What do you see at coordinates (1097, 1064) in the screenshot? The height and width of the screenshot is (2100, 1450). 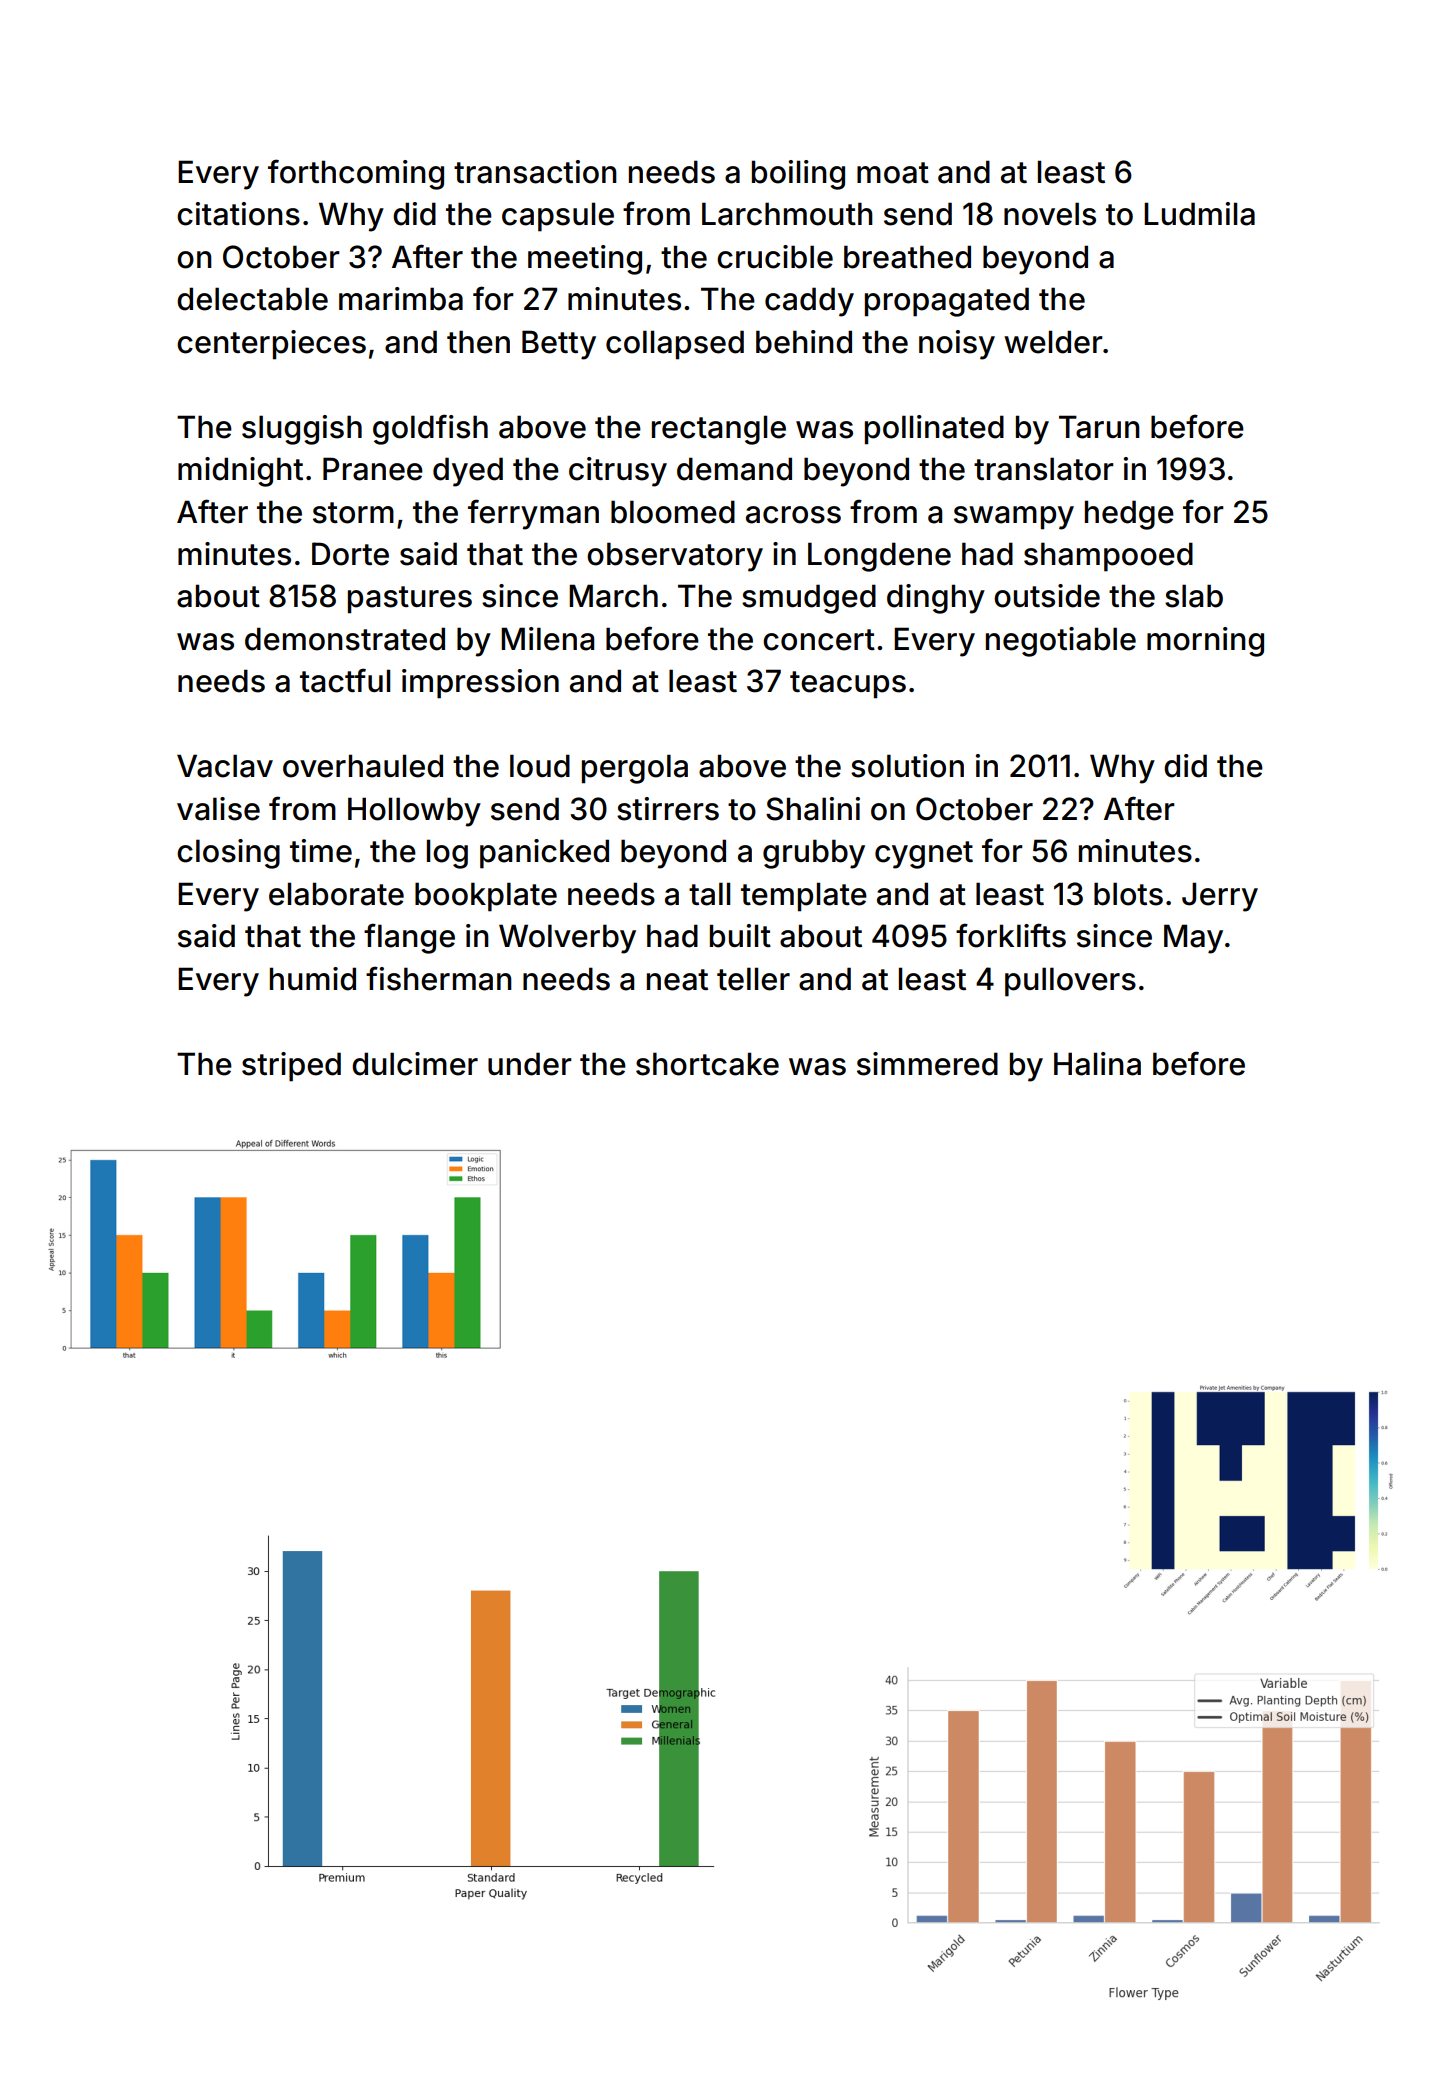 I see `Halina` at bounding box center [1097, 1064].
